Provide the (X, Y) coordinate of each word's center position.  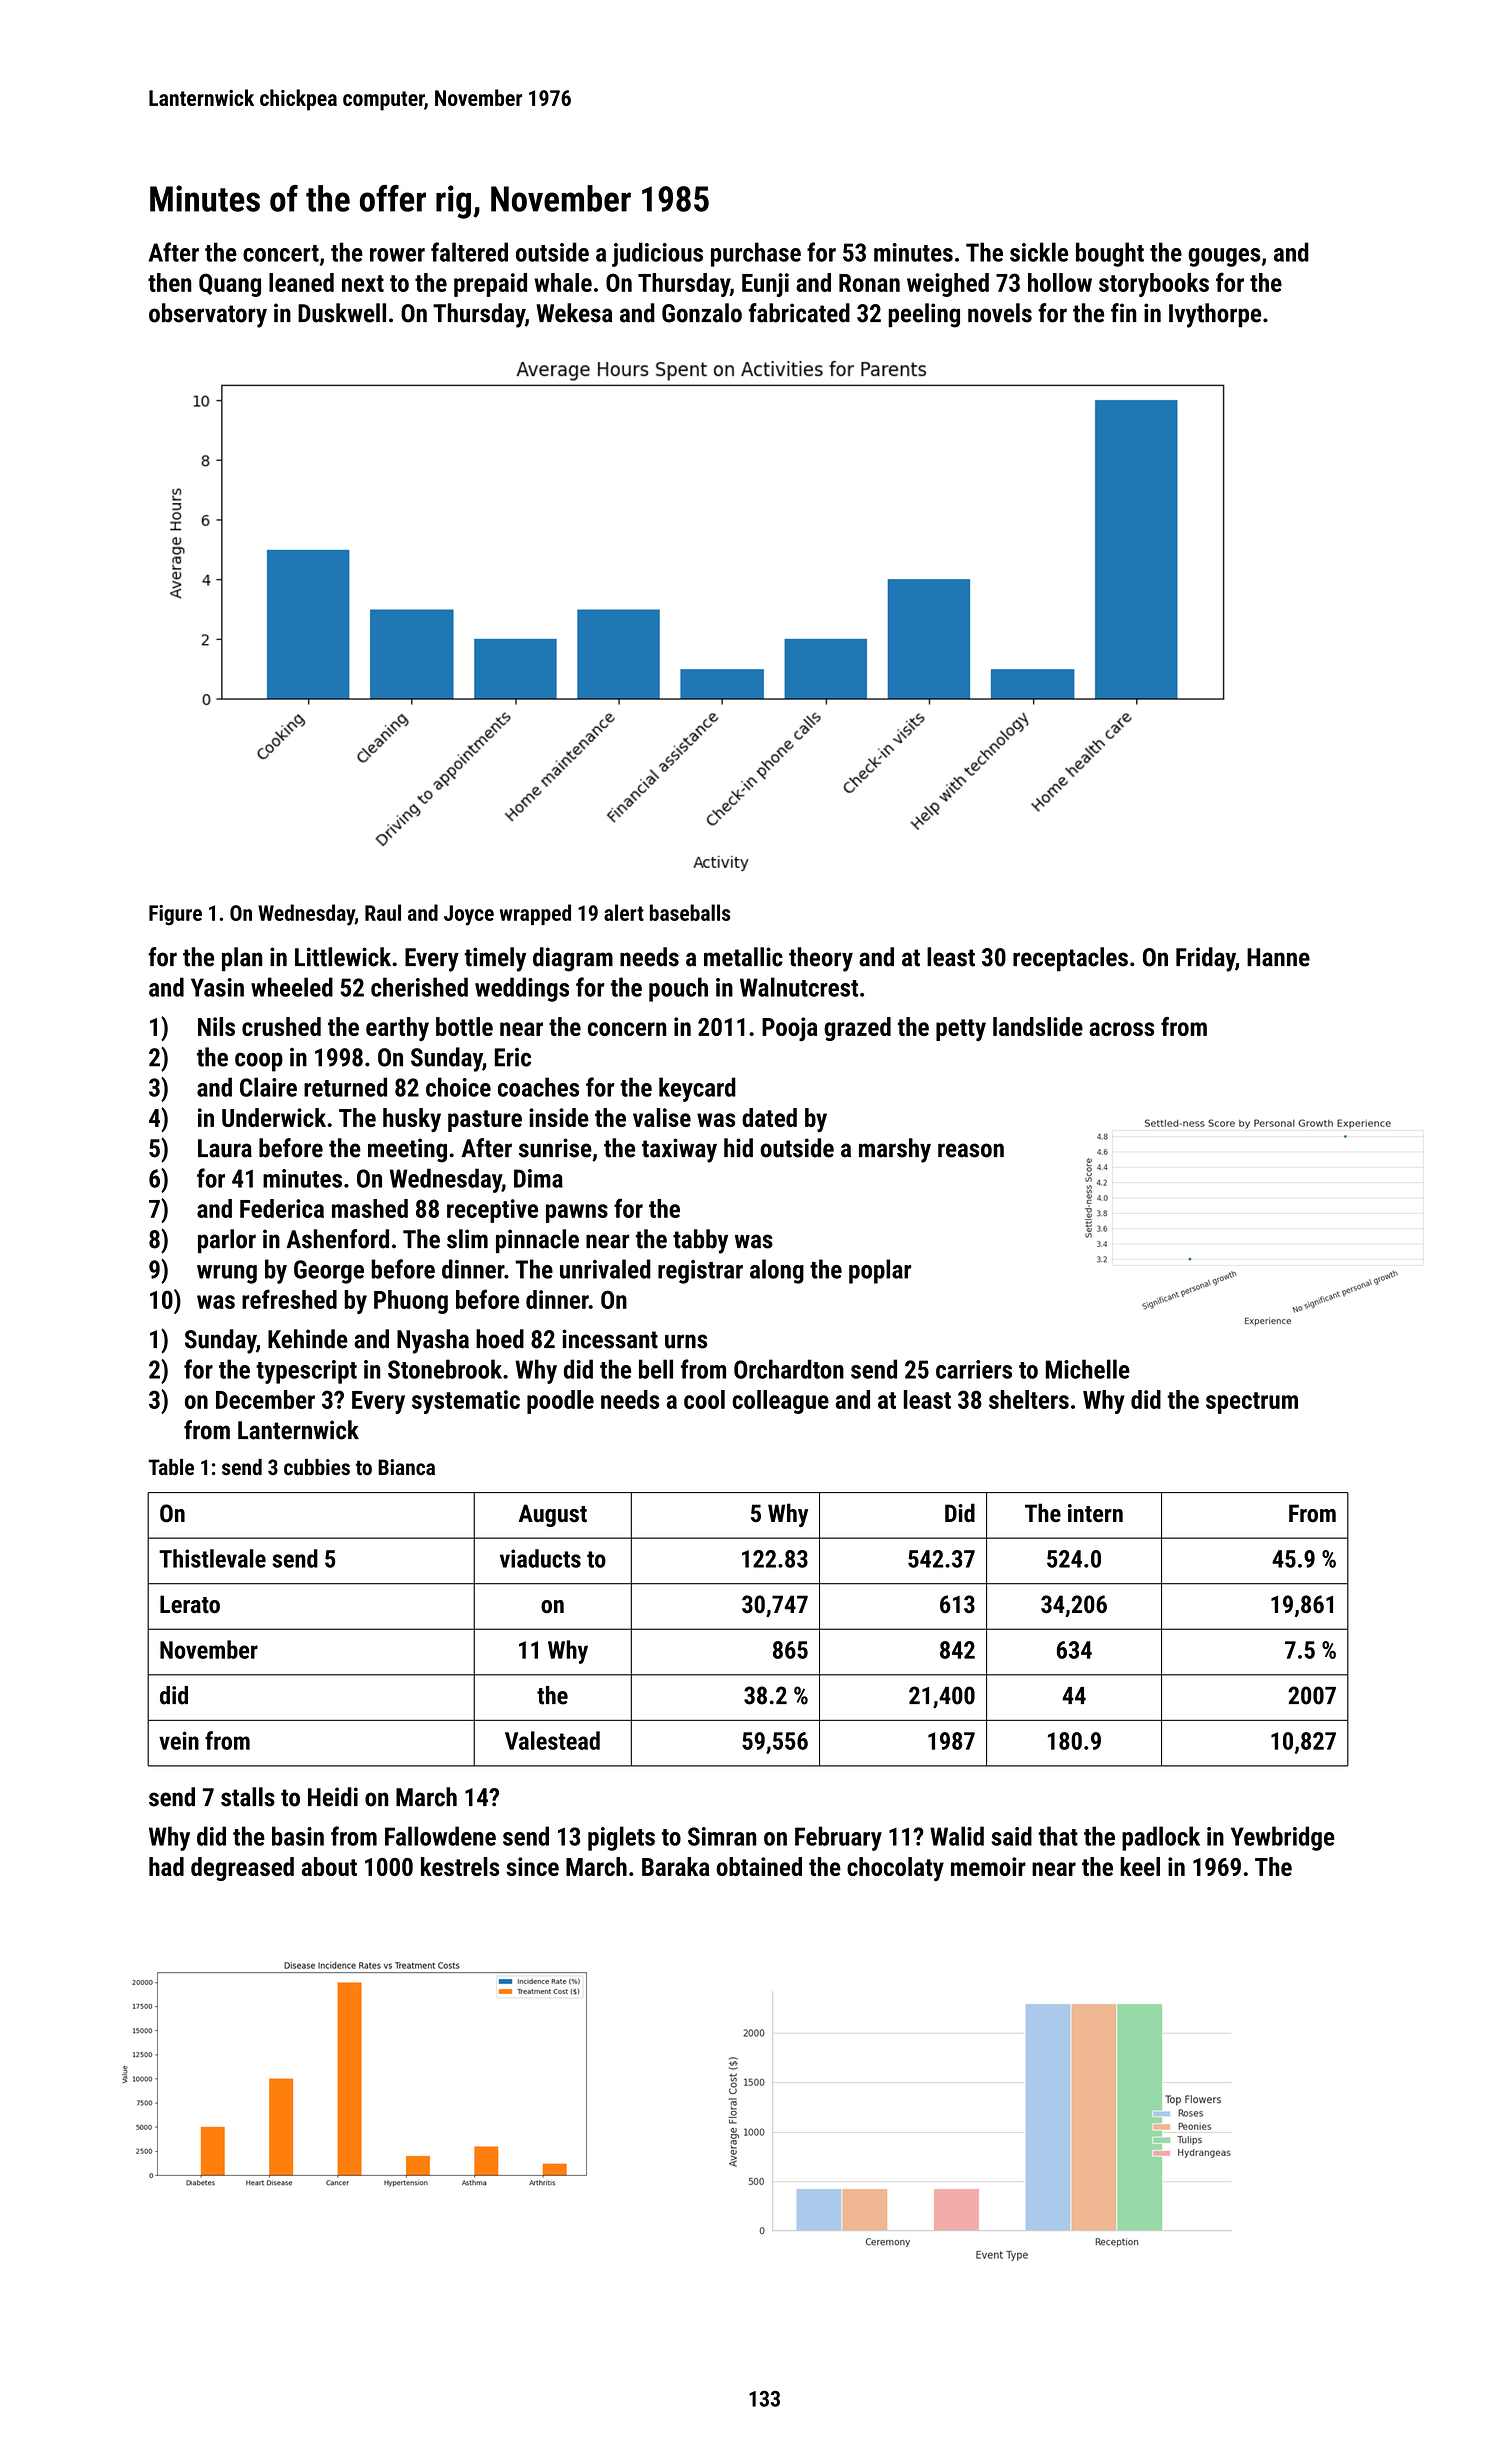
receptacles (1070, 959)
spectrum (1252, 1403)
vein (179, 1740)
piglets (621, 1838)
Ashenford (337, 1239)
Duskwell (342, 313)
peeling (924, 315)
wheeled (292, 987)
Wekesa (574, 313)
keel (1140, 1866)
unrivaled (605, 1269)
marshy (895, 1150)
